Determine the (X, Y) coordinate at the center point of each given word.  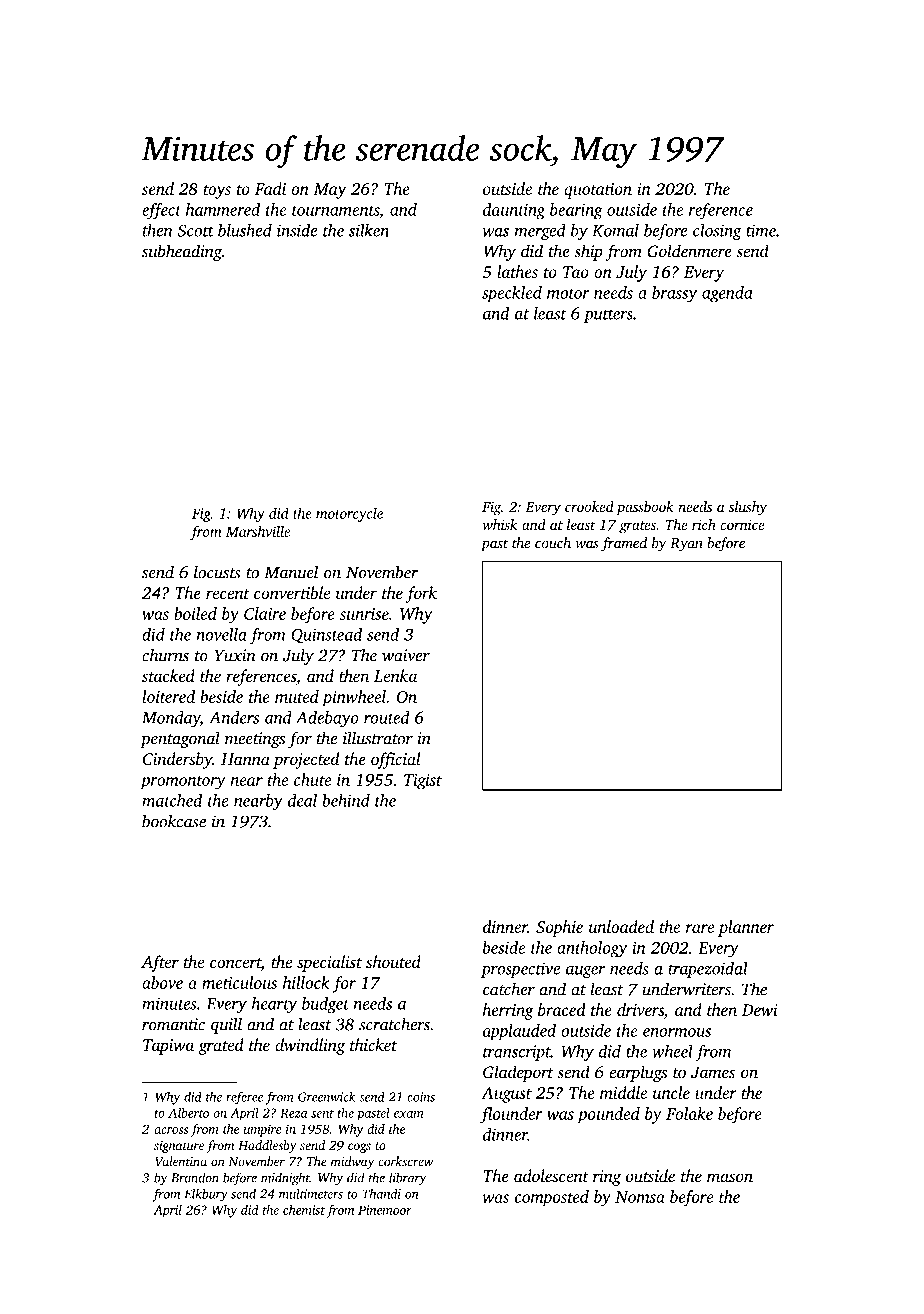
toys (217, 192)
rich (704, 524)
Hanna (245, 759)
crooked (589, 506)
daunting (514, 211)
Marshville (258, 531)
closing (717, 232)
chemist (304, 1210)
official (395, 760)
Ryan (686, 545)
